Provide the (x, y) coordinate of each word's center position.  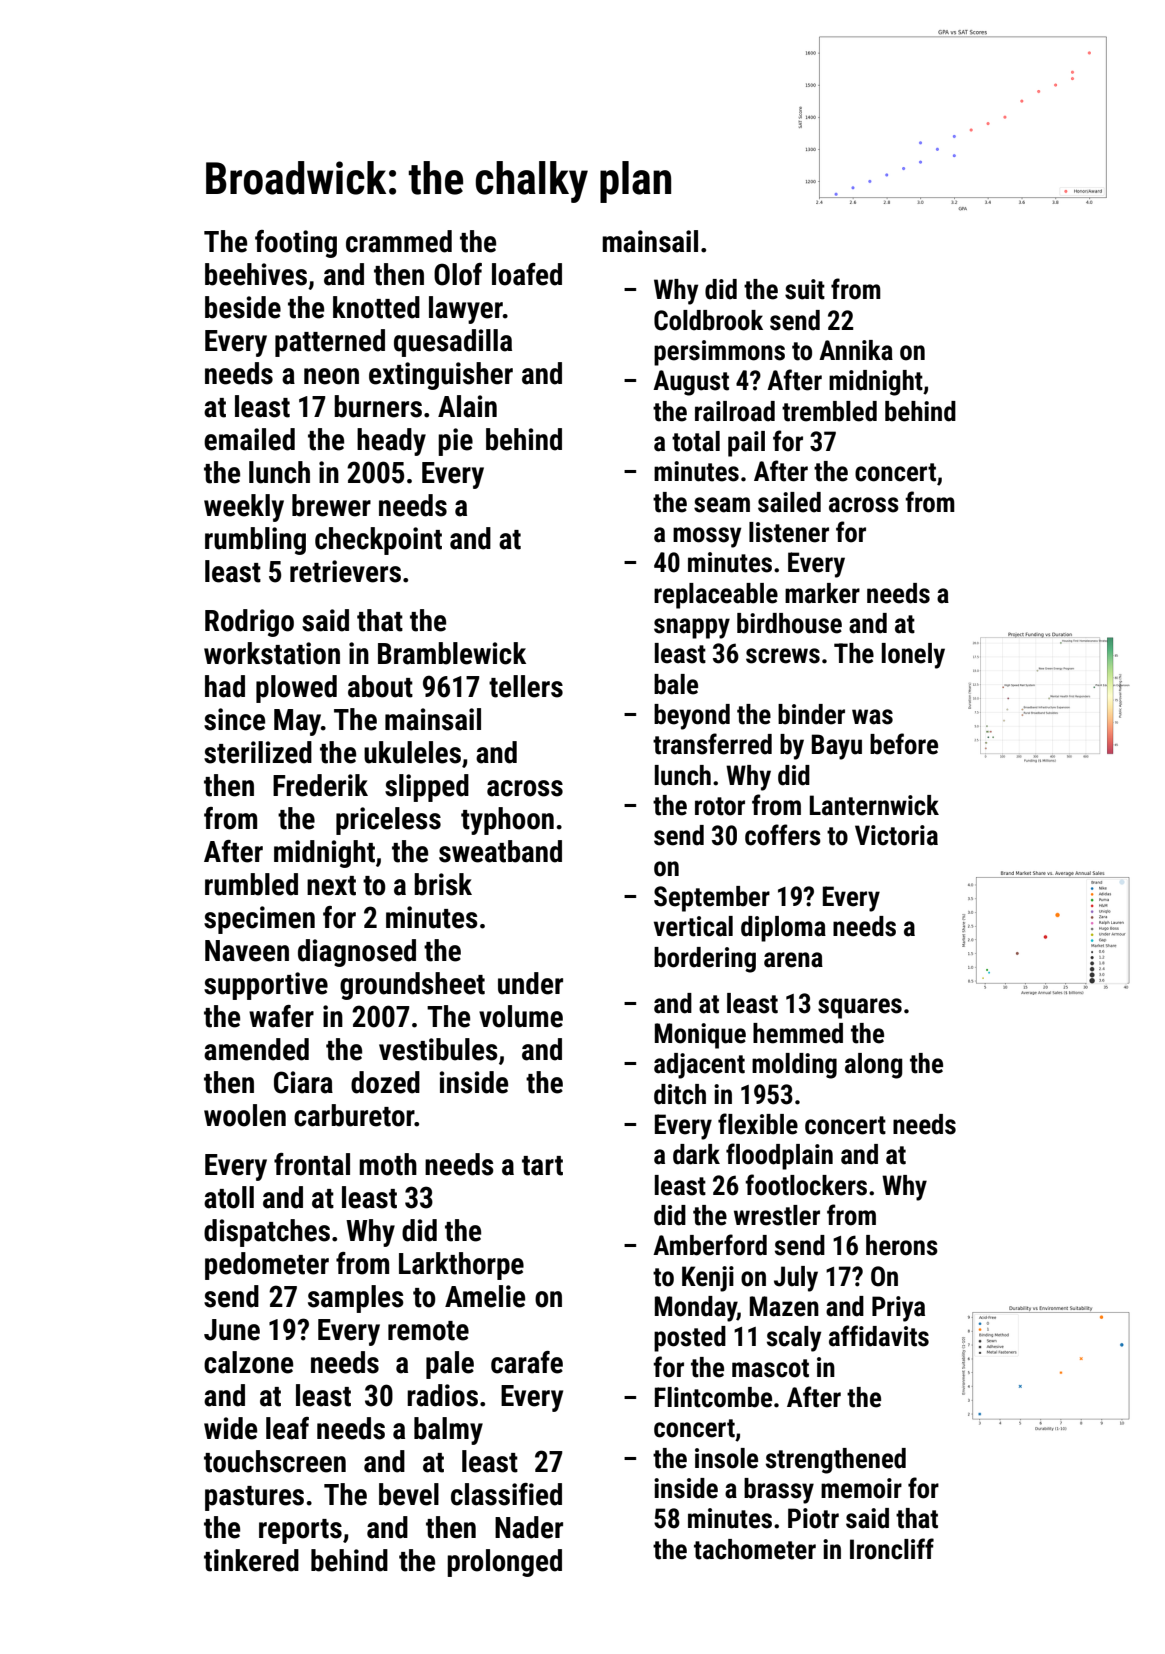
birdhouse (789, 623)
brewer (331, 505)
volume (521, 1016)
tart (542, 1166)
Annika (856, 350)
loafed (527, 274)
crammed (399, 241)
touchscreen (275, 1461)
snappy (692, 628)
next (331, 886)
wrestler (777, 1215)
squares (860, 1008)
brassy (779, 1491)
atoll (229, 1197)
